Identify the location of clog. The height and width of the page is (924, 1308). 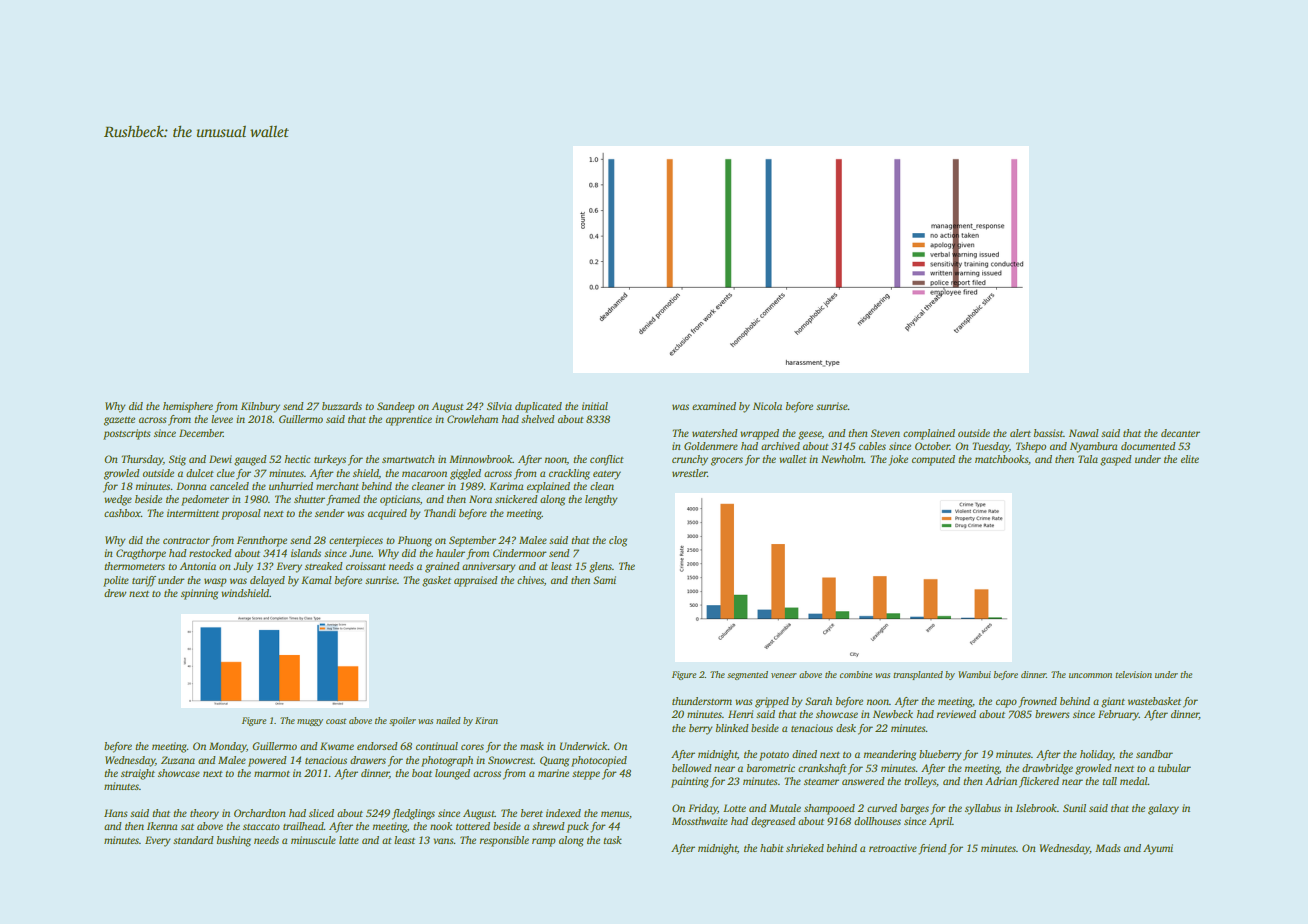
(618, 541).
